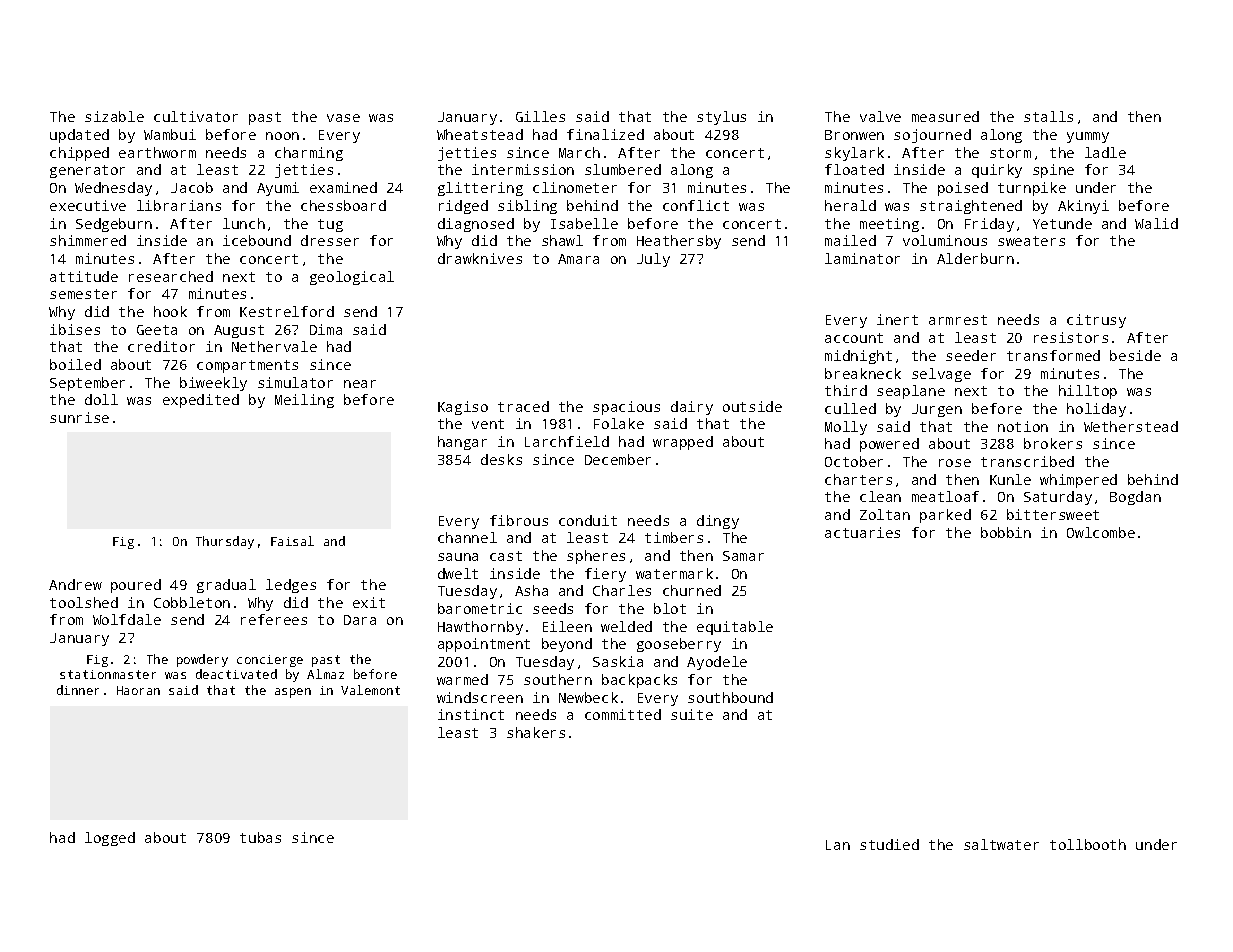  What do you see at coordinates (260, 837) in the image?
I see `tubas` at bounding box center [260, 837].
